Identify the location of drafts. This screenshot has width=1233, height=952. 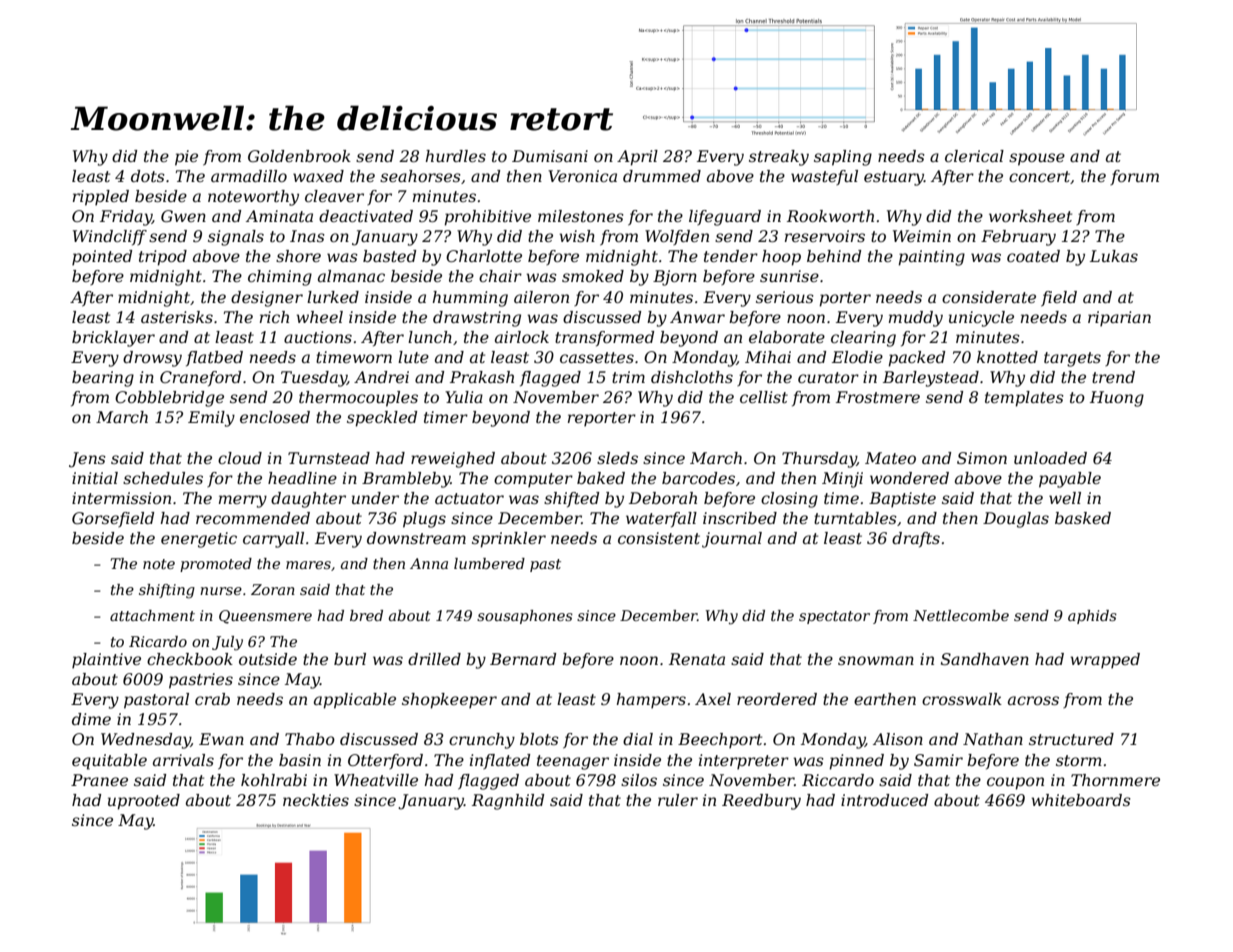
(916, 539).
